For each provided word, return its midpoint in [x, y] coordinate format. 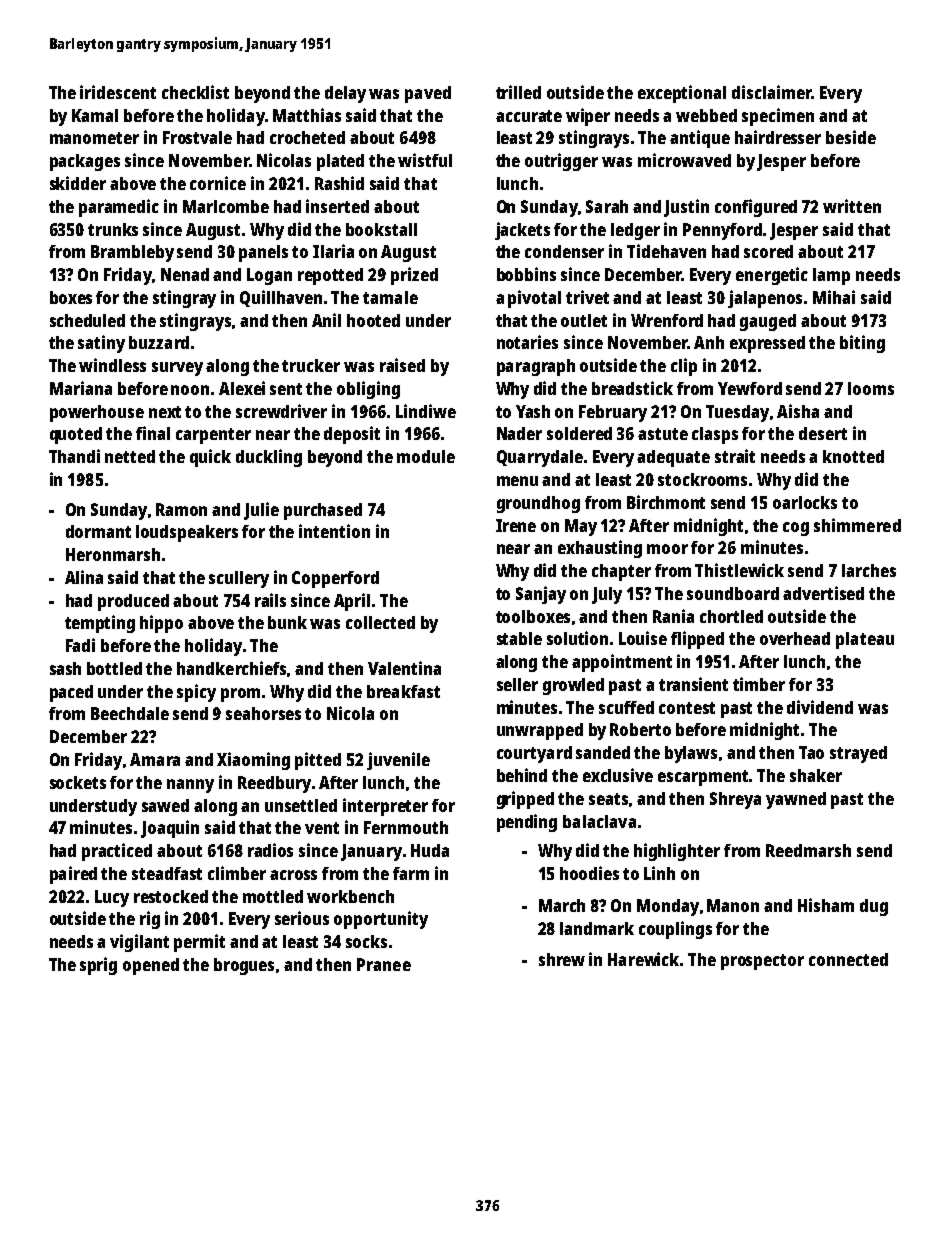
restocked [171, 896]
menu [517, 481]
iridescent [118, 92]
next [165, 412]
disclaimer [772, 92]
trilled [518, 92]
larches [869, 570]
